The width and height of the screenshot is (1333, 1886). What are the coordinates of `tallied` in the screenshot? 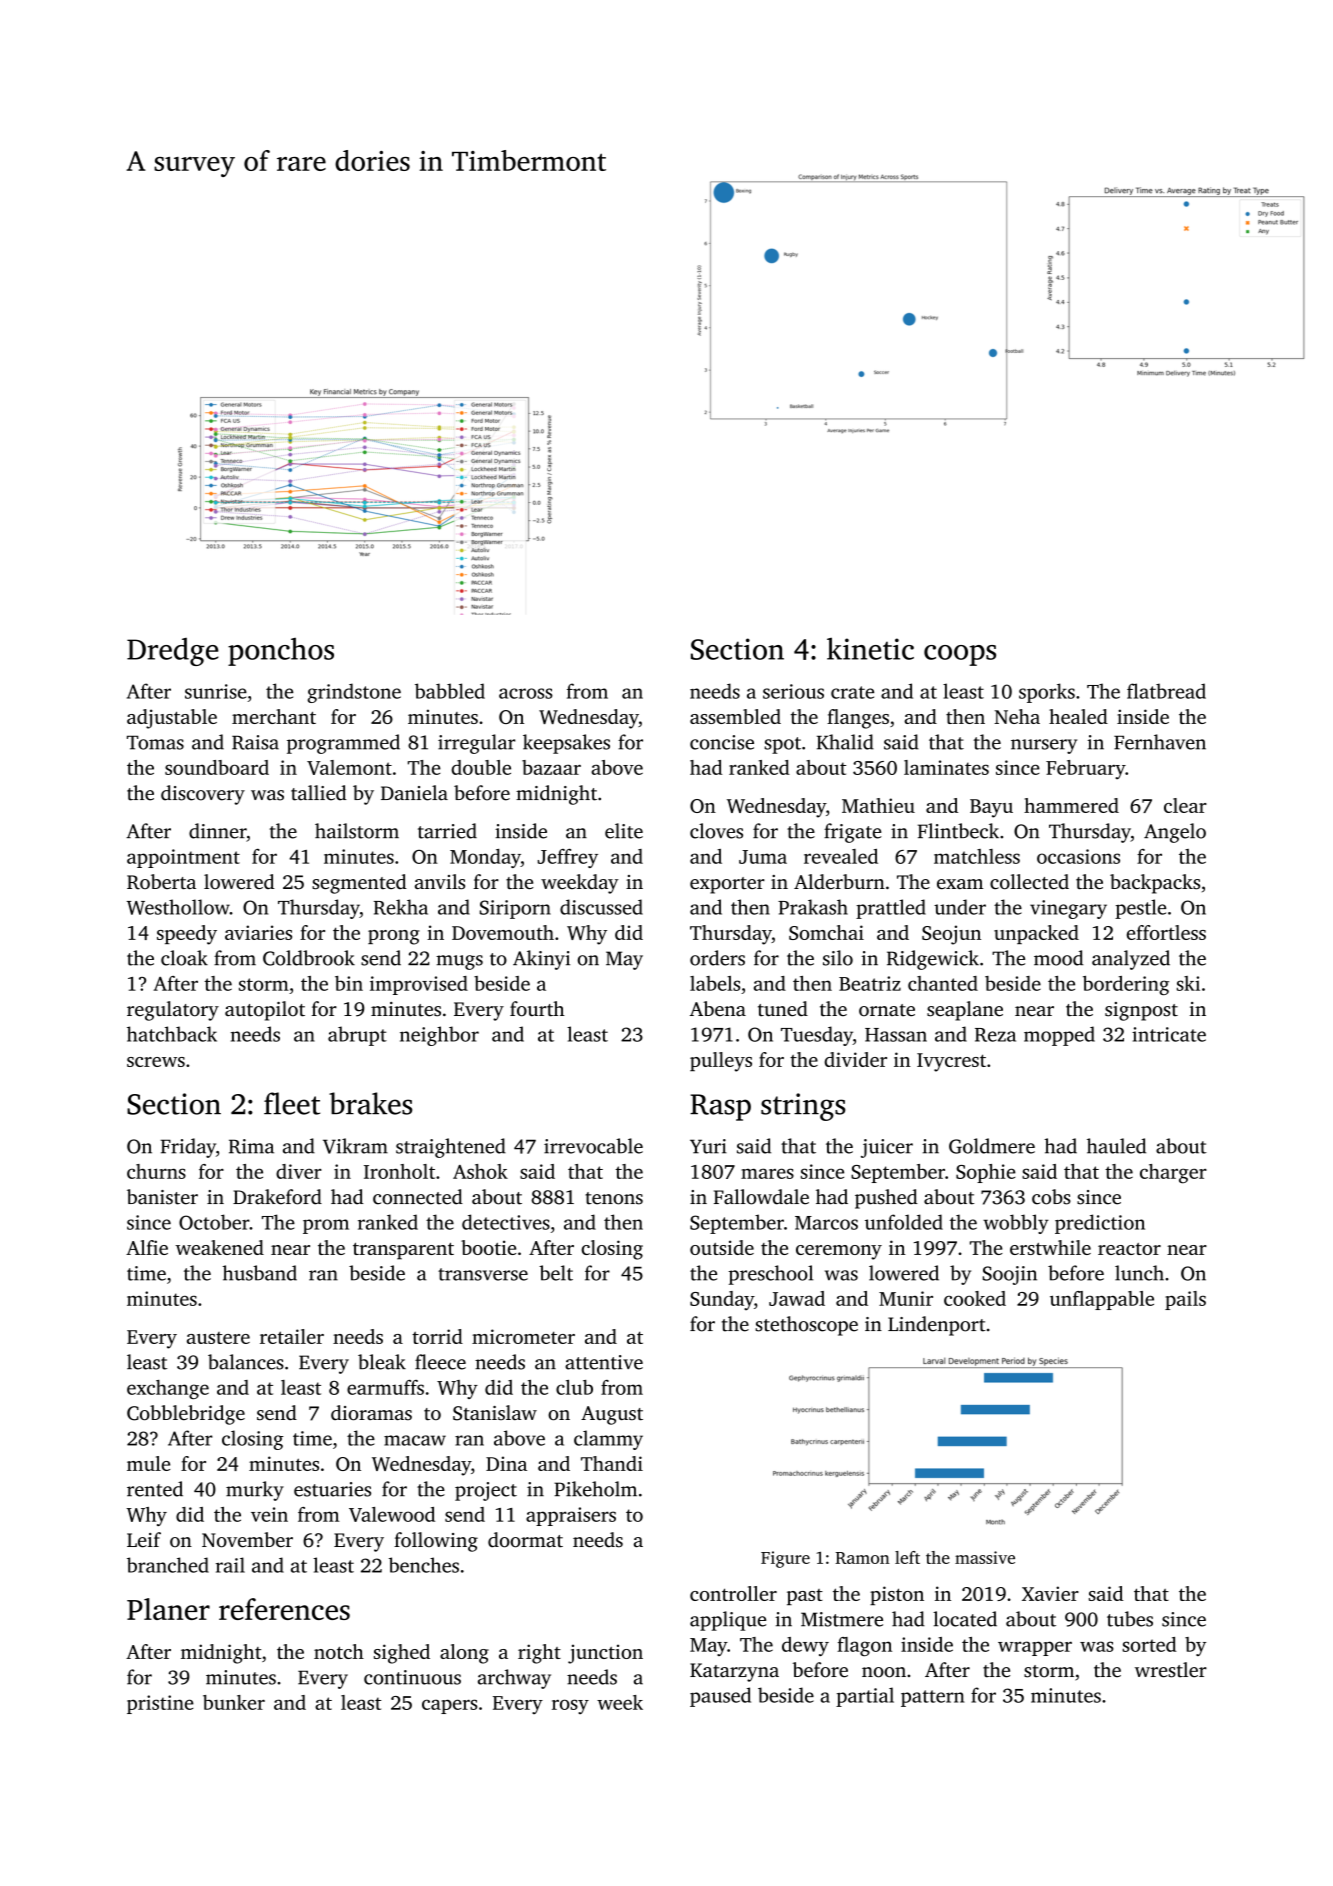 It's located at (319, 793).
